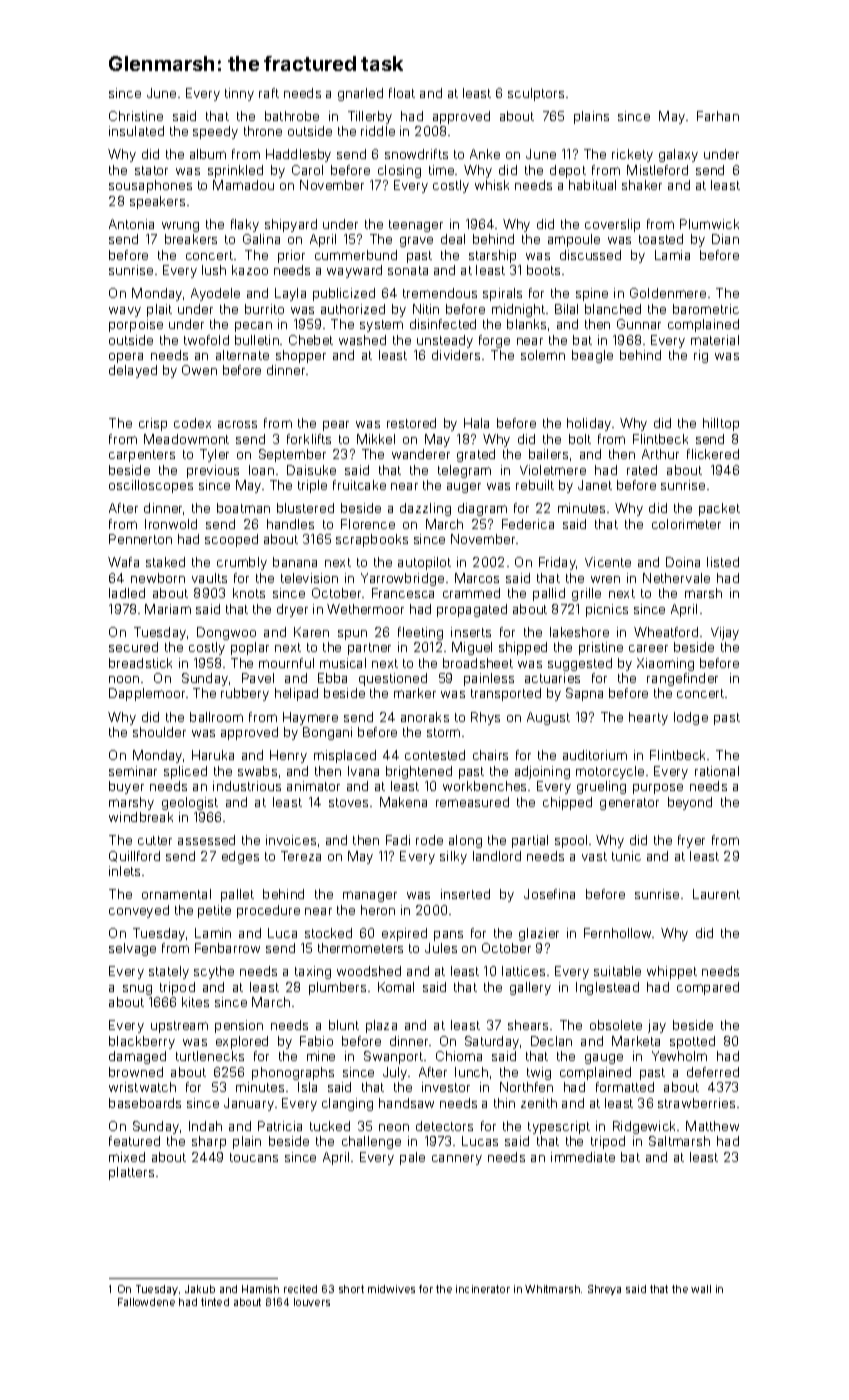 The height and width of the image is (1400, 849). Describe the element at coordinates (260, 1289) in the image. I see `Hamish` at that location.
